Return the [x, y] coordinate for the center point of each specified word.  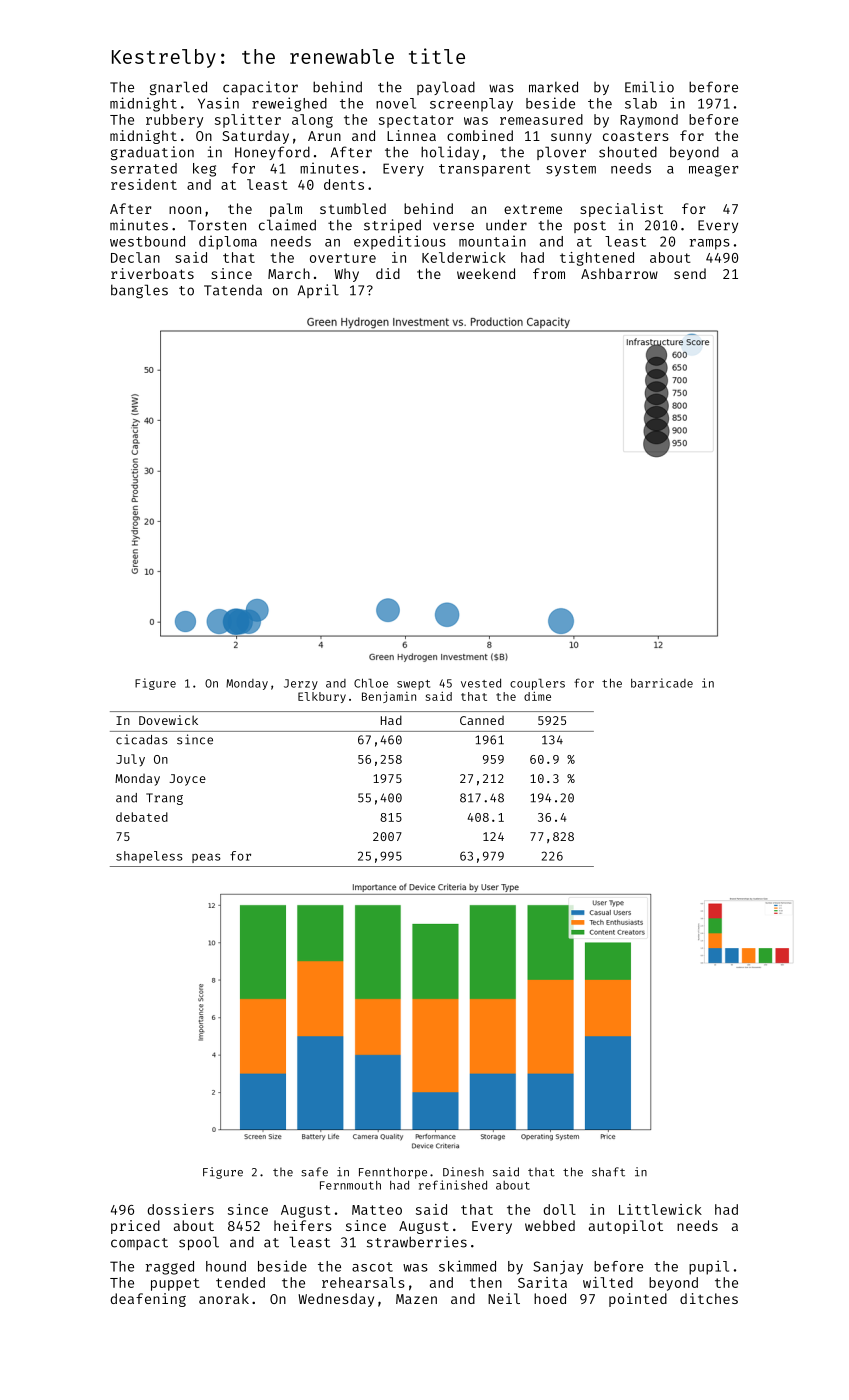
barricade [662, 683]
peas [206, 858]
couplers [537, 684]
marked [553, 87]
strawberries [417, 1242]
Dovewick [168, 720]
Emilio [649, 87]
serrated [144, 168]
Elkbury [322, 697]
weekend [486, 273]
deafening [148, 1300]
